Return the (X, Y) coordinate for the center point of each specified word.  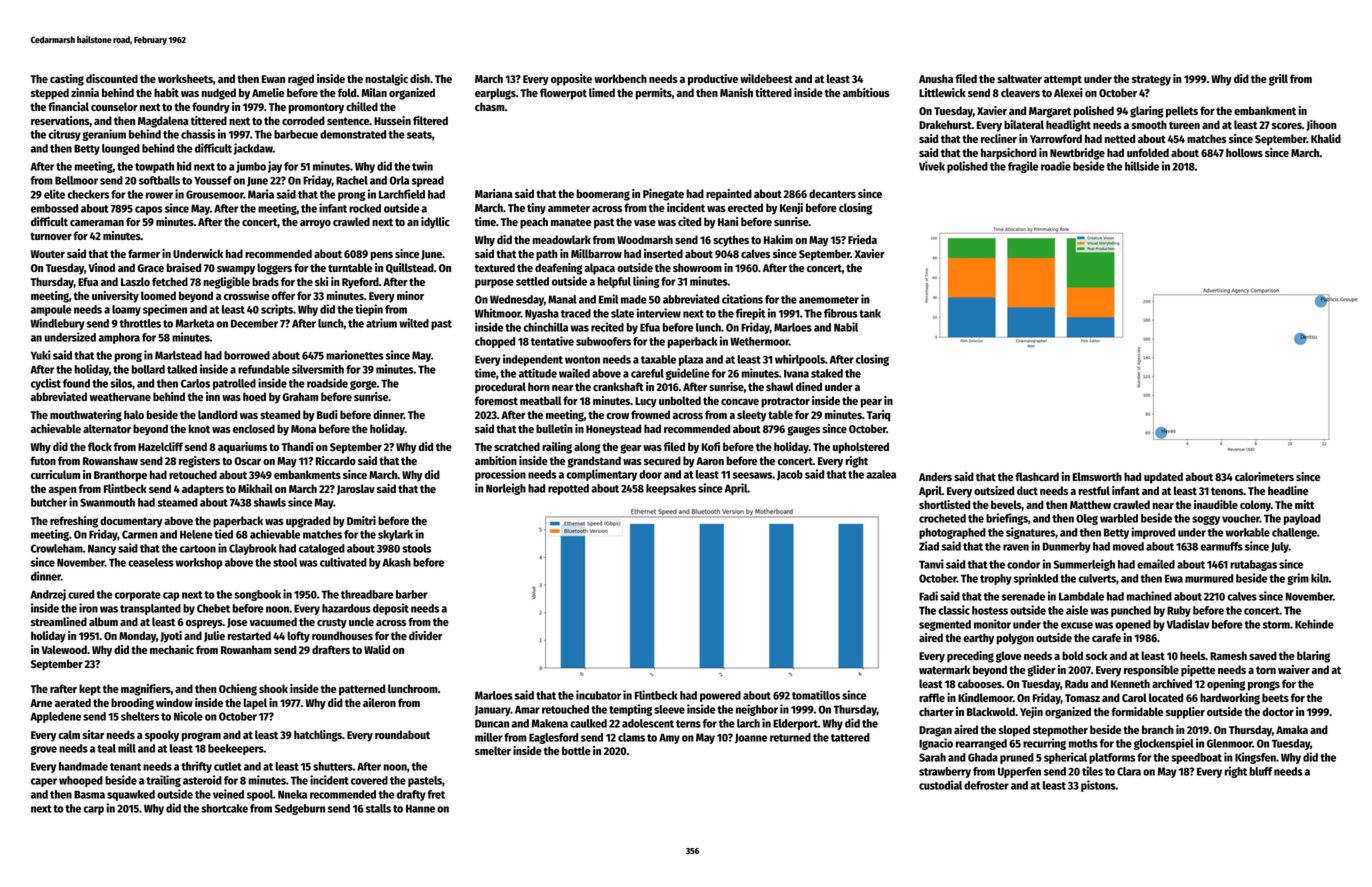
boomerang (603, 195)
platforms (1112, 758)
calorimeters (1264, 476)
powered (720, 696)
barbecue (296, 134)
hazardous (346, 608)
